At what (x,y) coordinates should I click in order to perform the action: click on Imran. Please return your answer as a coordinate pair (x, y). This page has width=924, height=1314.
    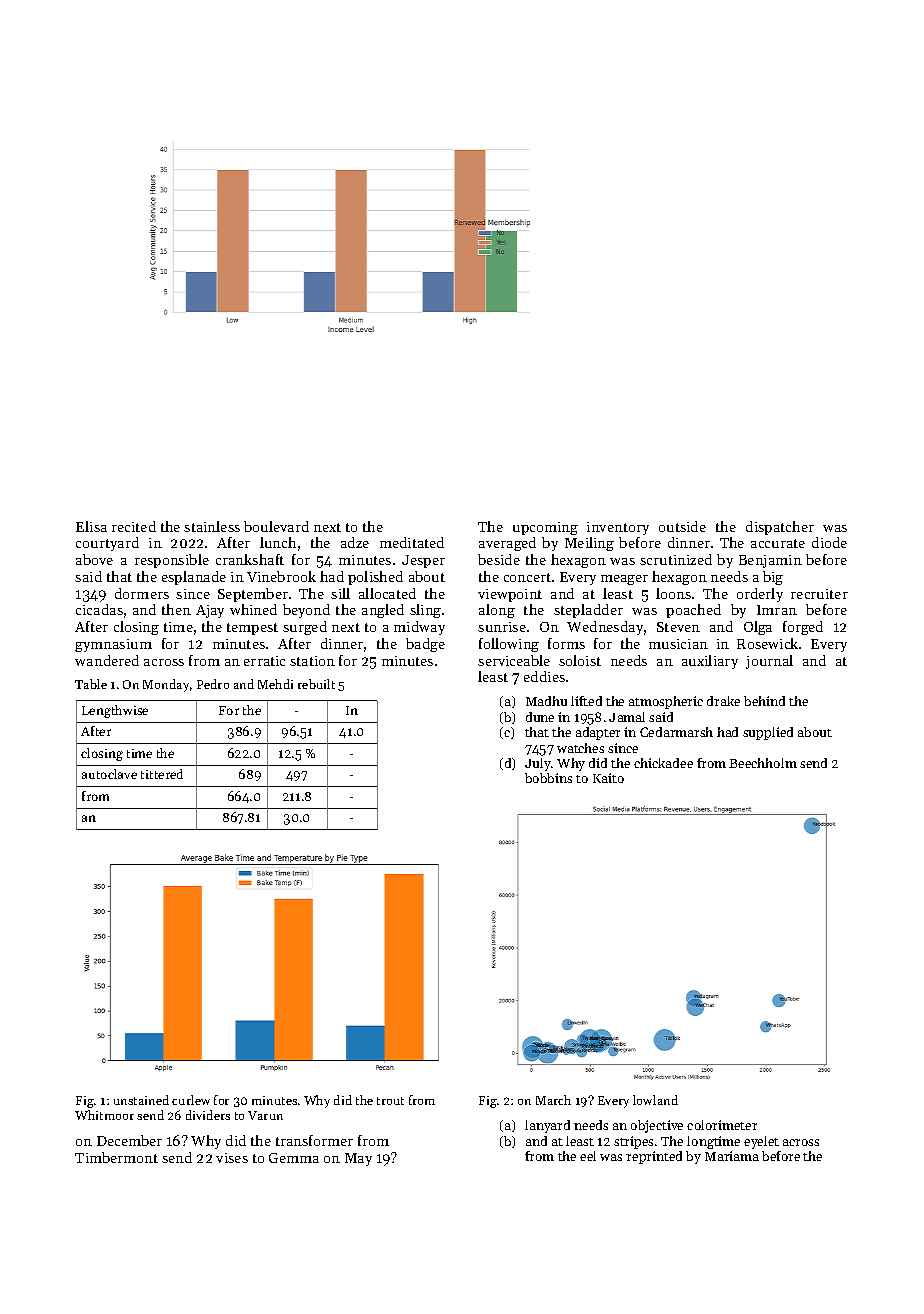
    Looking at the image, I should click on (777, 610).
